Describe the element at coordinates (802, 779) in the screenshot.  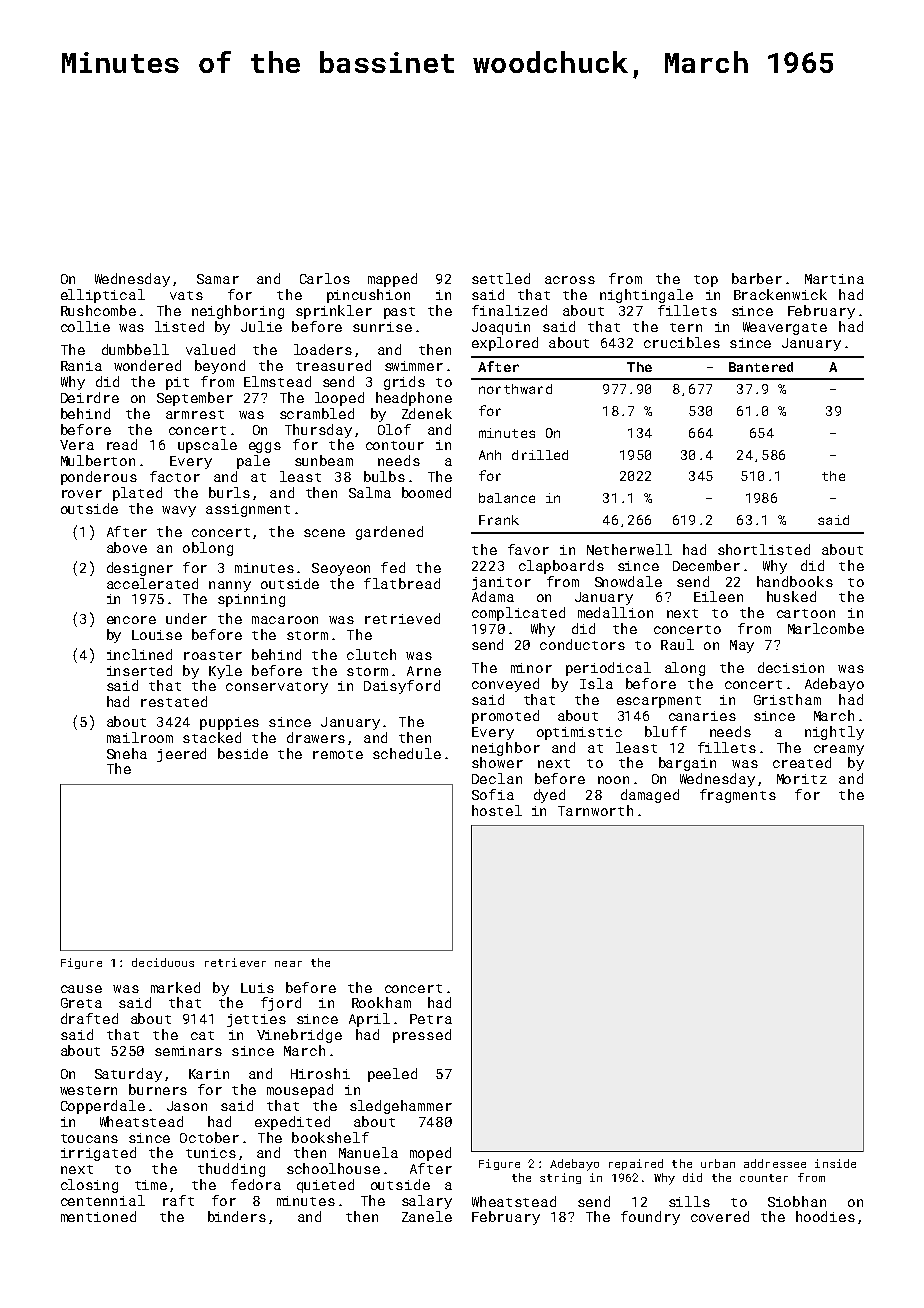
I see `Moritz` at that location.
